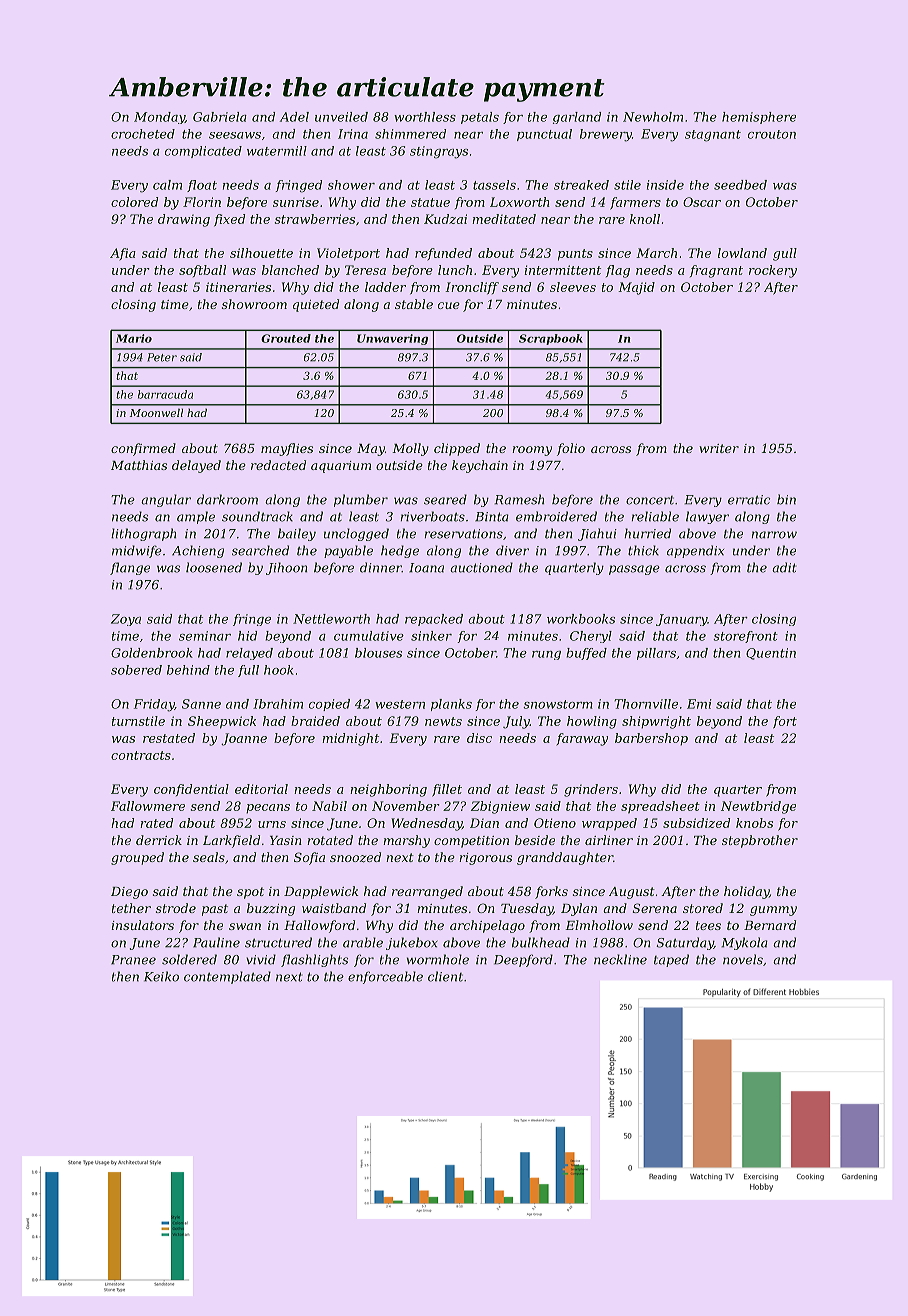 This document has width=908, height=1316. I want to click on Pranee, so click(133, 960).
